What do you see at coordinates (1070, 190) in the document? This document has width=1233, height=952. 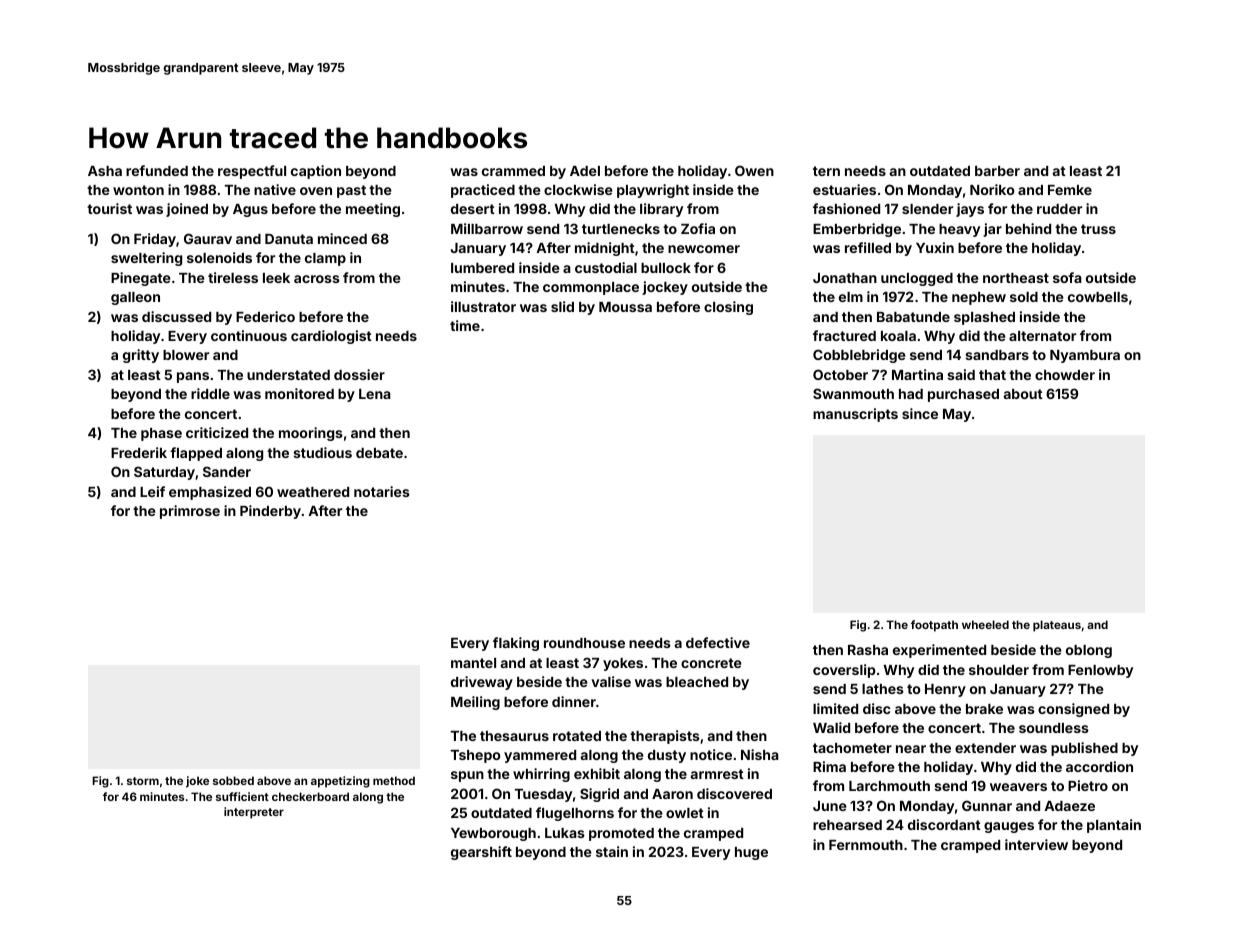 I see `Femke` at bounding box center [1070, 190].
